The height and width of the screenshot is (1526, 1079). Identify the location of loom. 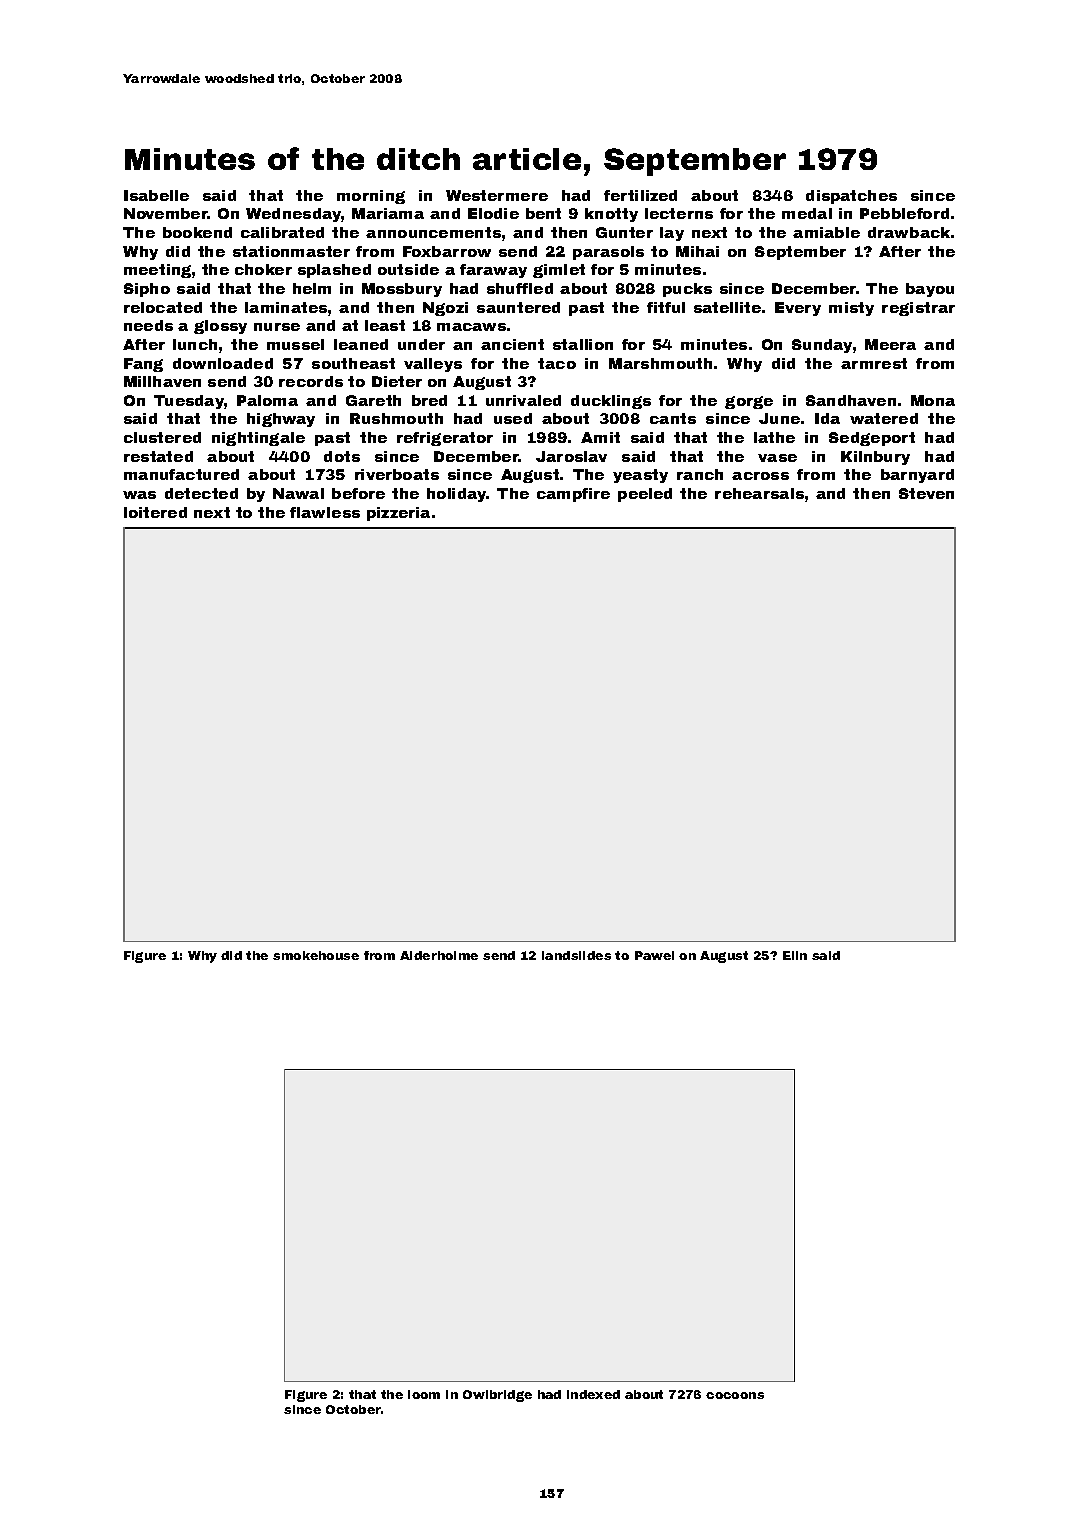
(424, 1394).
